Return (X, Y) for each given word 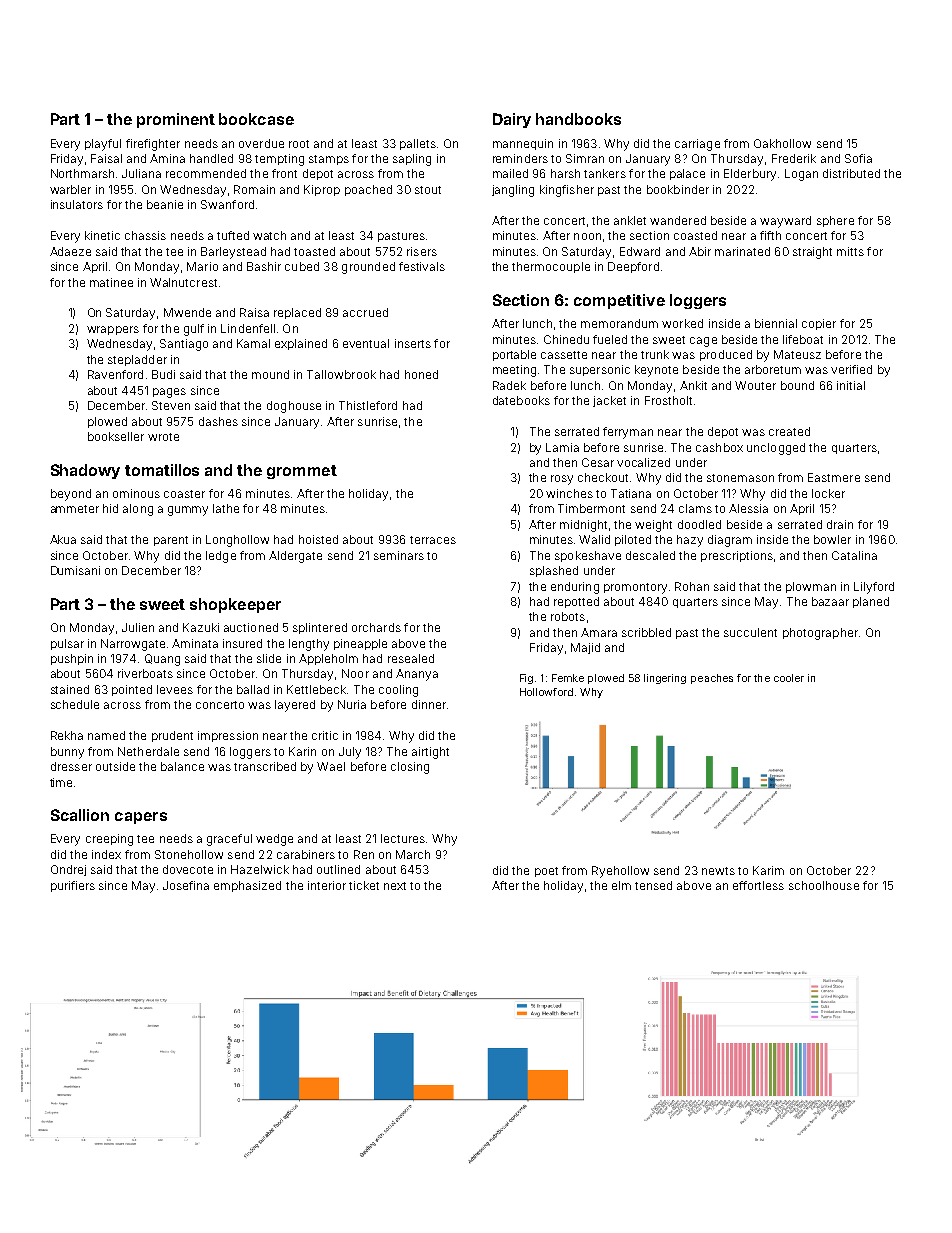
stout (428, 190)
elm (621, 885)
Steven (171, 405)
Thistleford (368, 405)
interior (327, 885)
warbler (70, 189)
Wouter (755, 385)
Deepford (633, 267)
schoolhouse (824, 885)
